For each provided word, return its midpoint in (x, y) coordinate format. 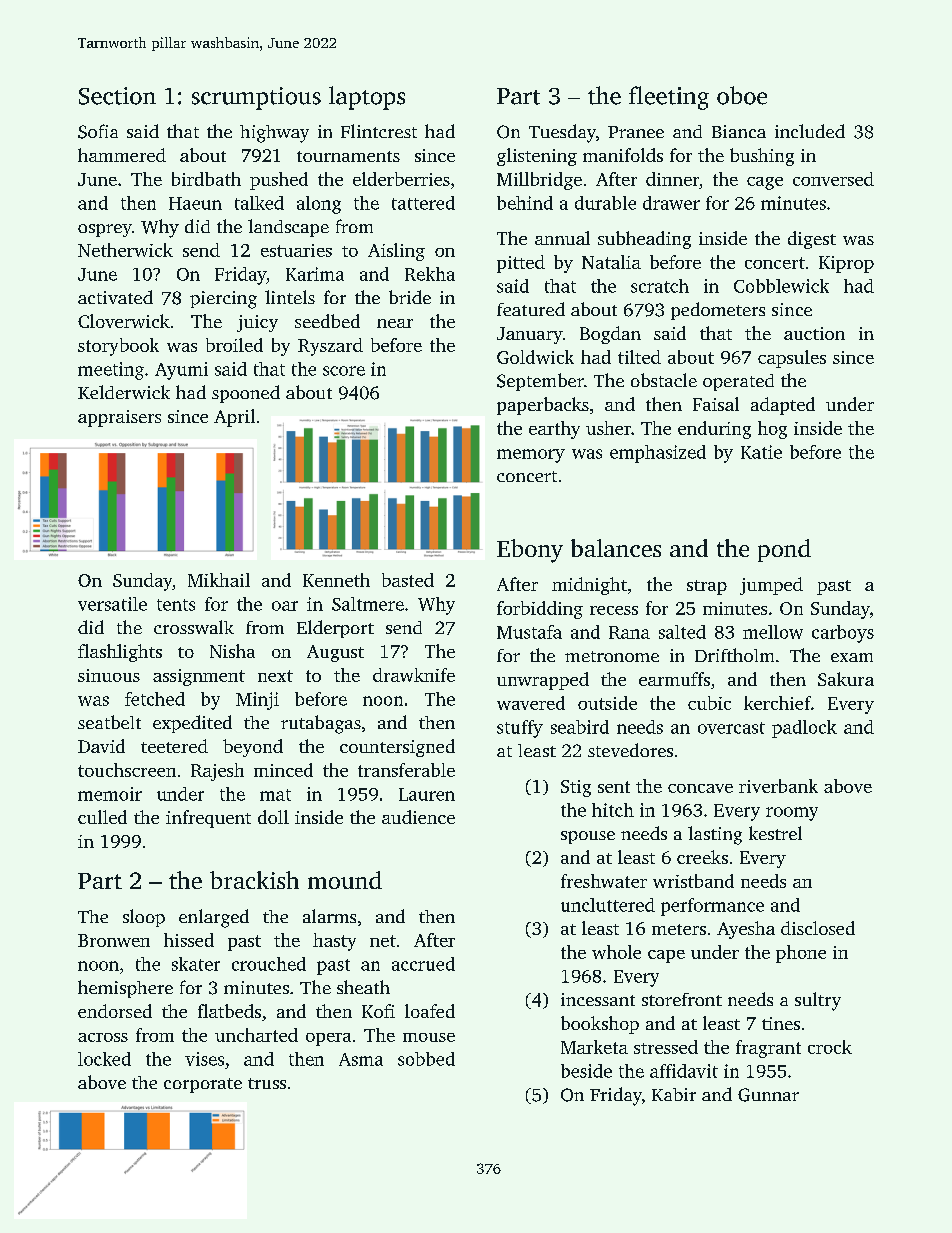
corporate (203, 1085)
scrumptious (256, 98)
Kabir (674, 1094)
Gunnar (768, 1095)
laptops (367, 98)
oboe (742, 95)
